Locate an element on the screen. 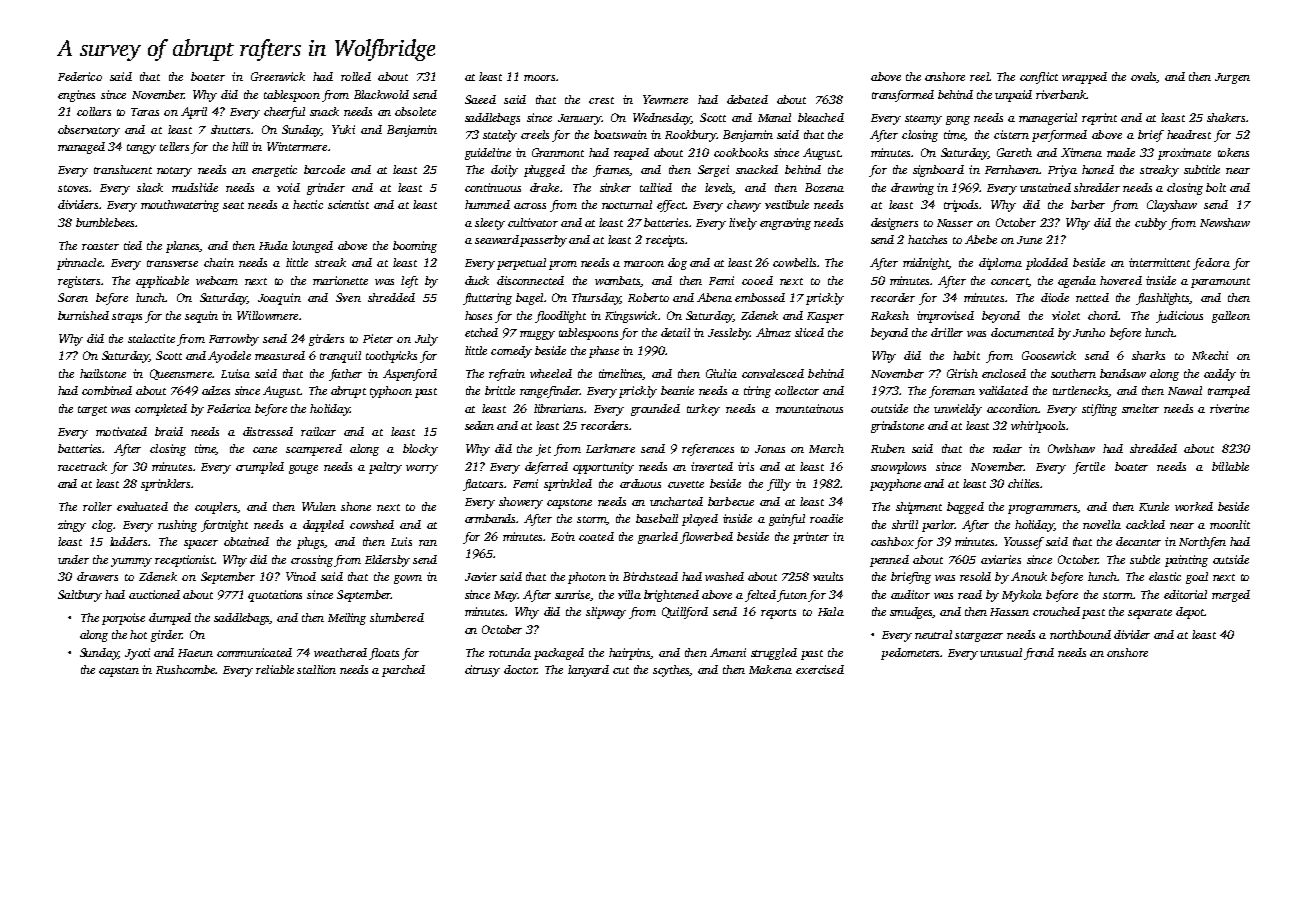 The image size is (1308, 924). opportunity is located at coordinates (603, 468).
